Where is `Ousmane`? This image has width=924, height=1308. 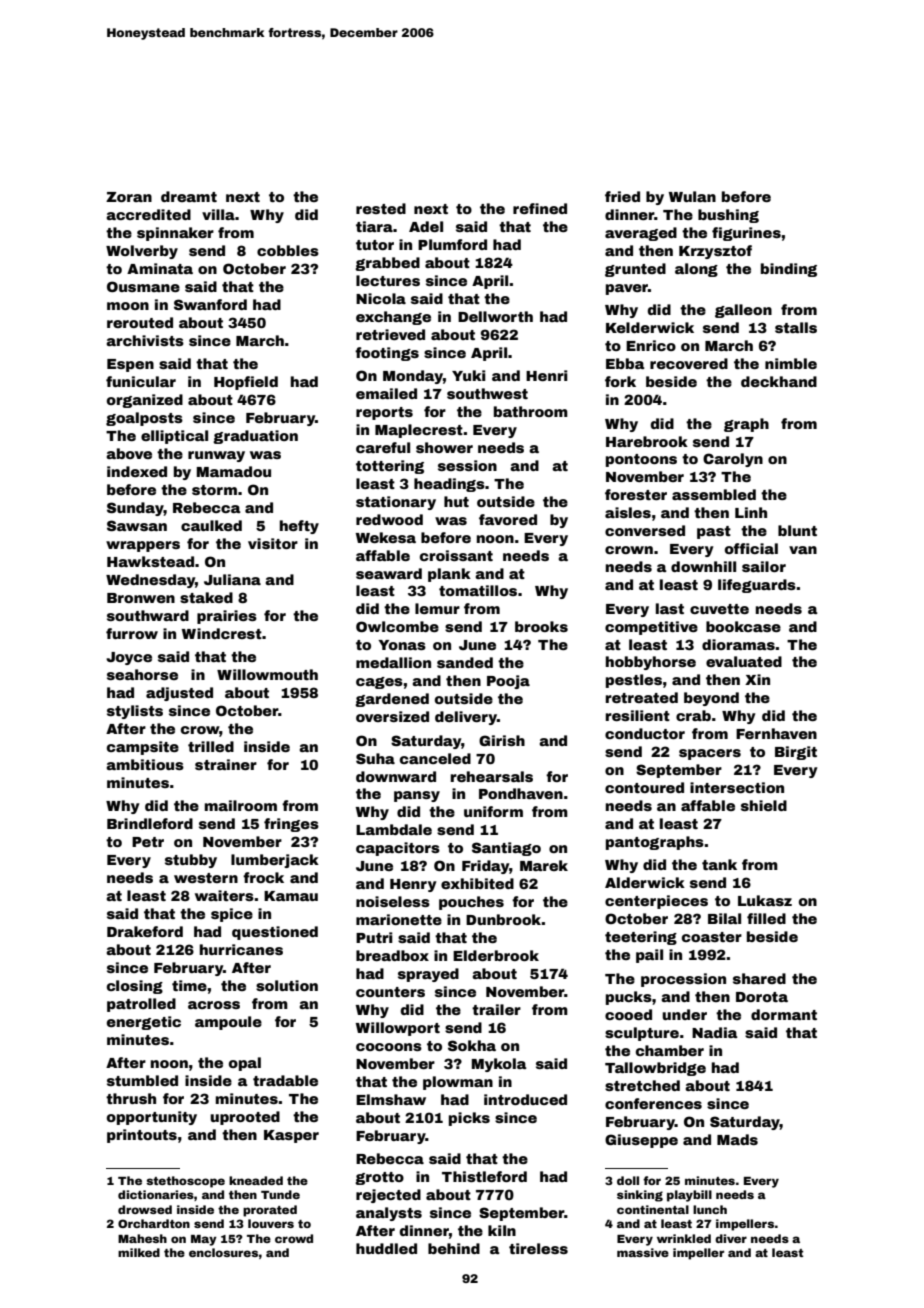 Ousmane is located at coordinates (143, 286).
